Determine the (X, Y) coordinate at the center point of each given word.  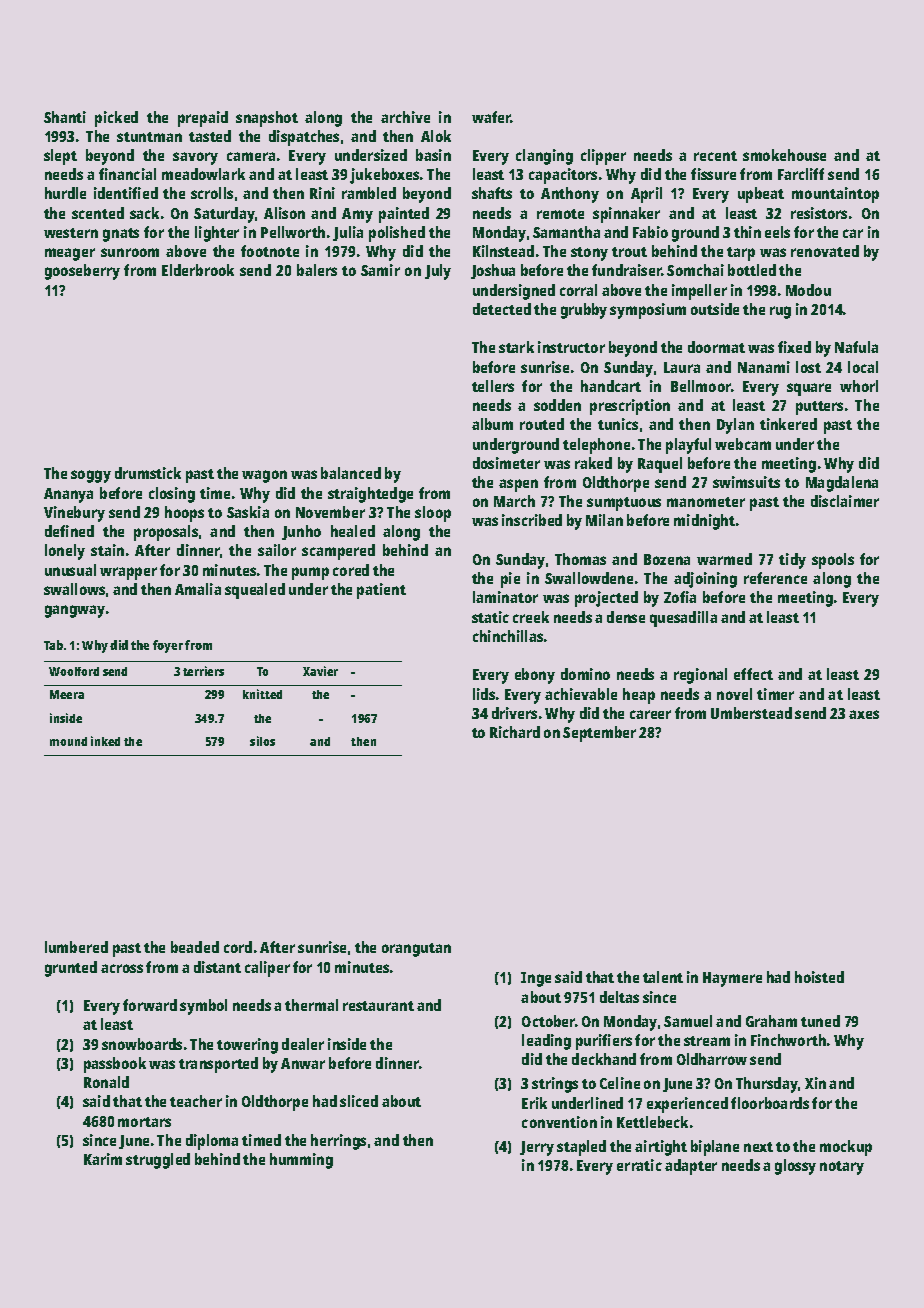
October (548, 1021)
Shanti (65, 117)
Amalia (198, 589)
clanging (544, 157)
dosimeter (506, 463)
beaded (195, 947)
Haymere (732, 979)
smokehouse (784, 155)
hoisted (819, 977)
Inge (536, 979)
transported (218, 1065)
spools (833, 561)
